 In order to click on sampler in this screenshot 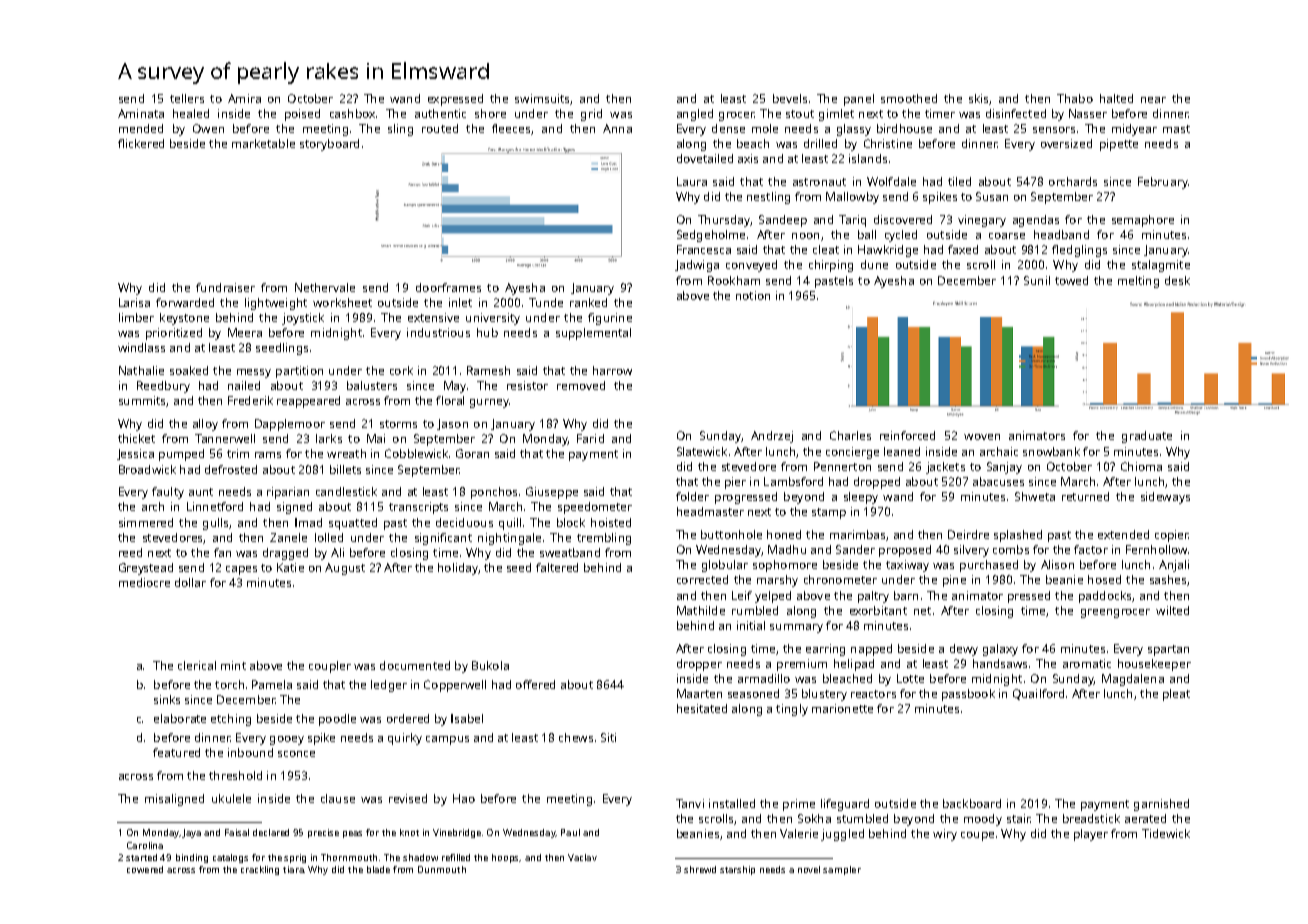, I will do `click(842, 870)`.
